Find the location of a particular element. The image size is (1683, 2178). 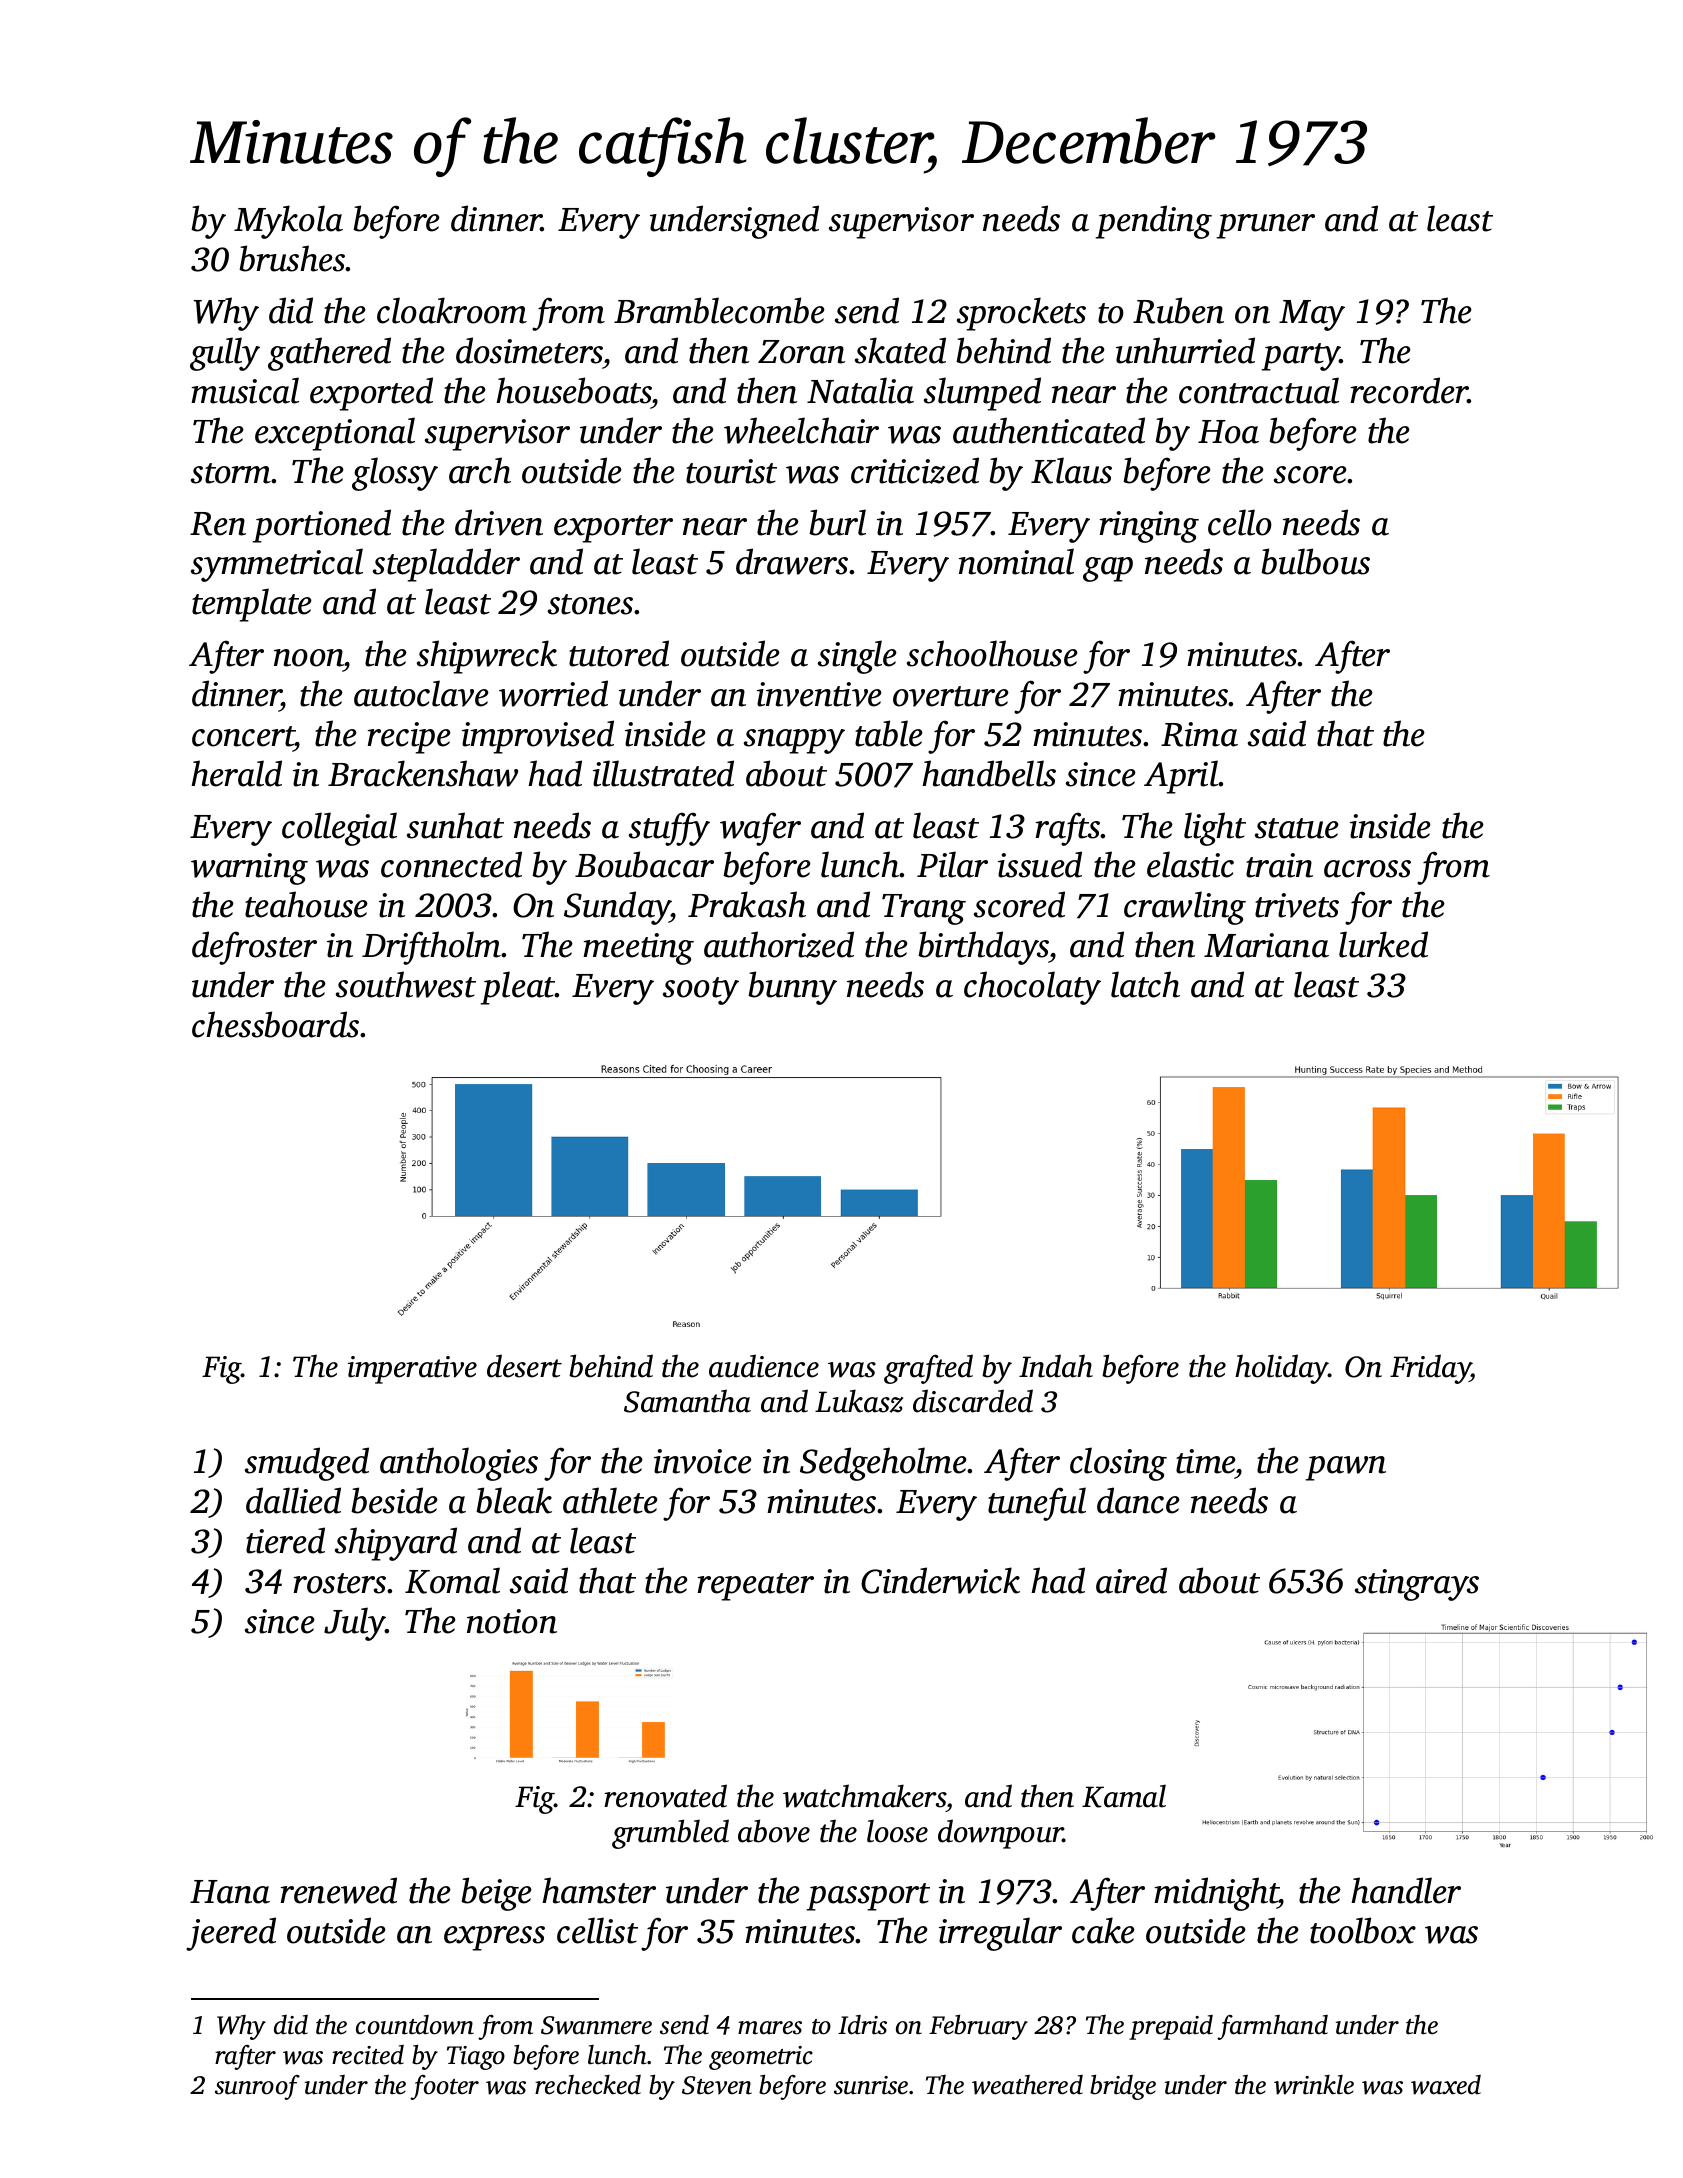

sunroof is located at coordinates (257, 2087).
